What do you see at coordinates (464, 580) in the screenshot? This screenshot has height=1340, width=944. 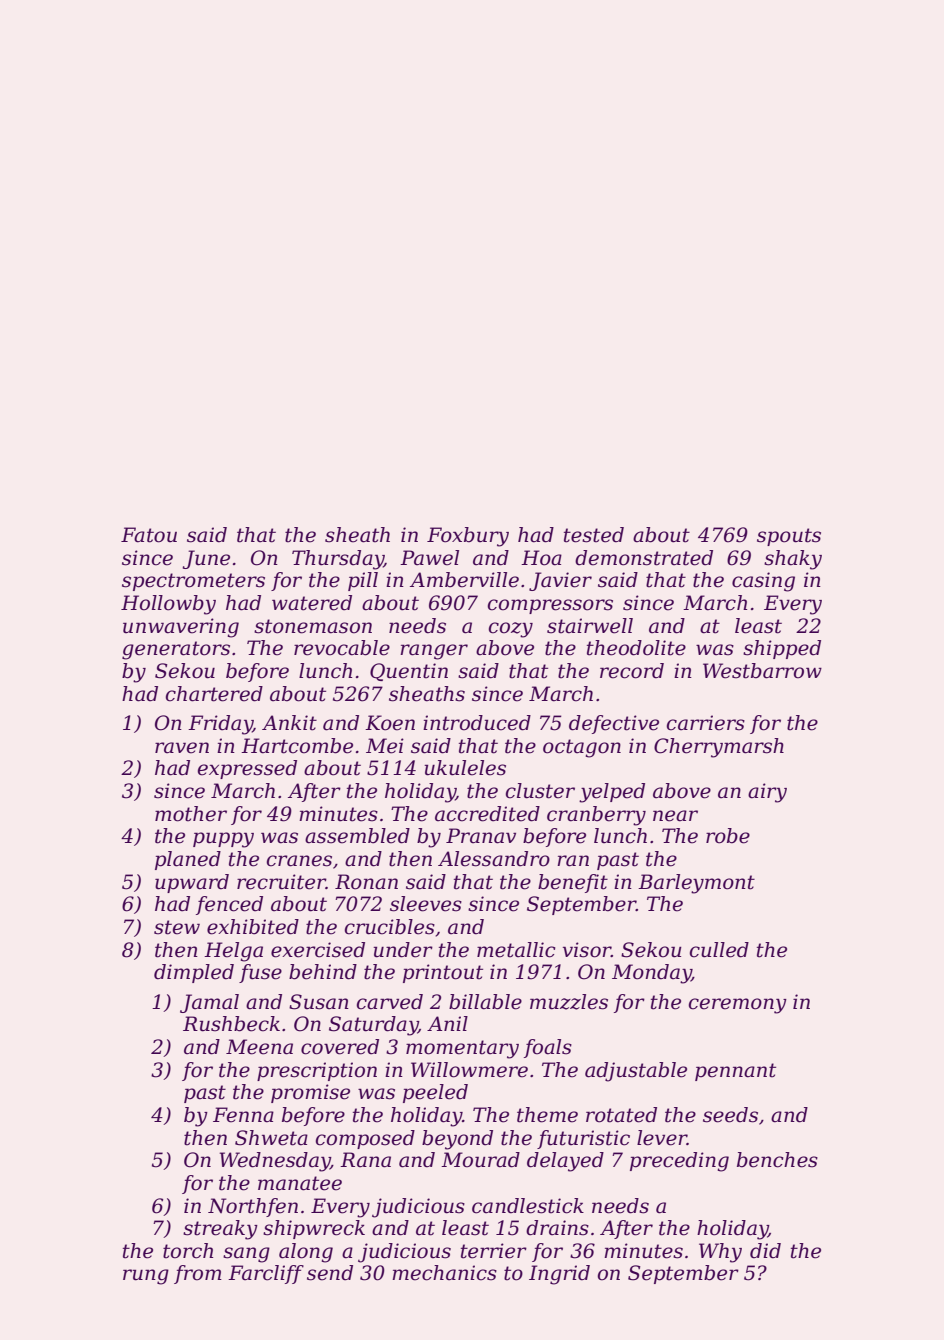 I see `Amberville` at bounding box center [464, 580].
